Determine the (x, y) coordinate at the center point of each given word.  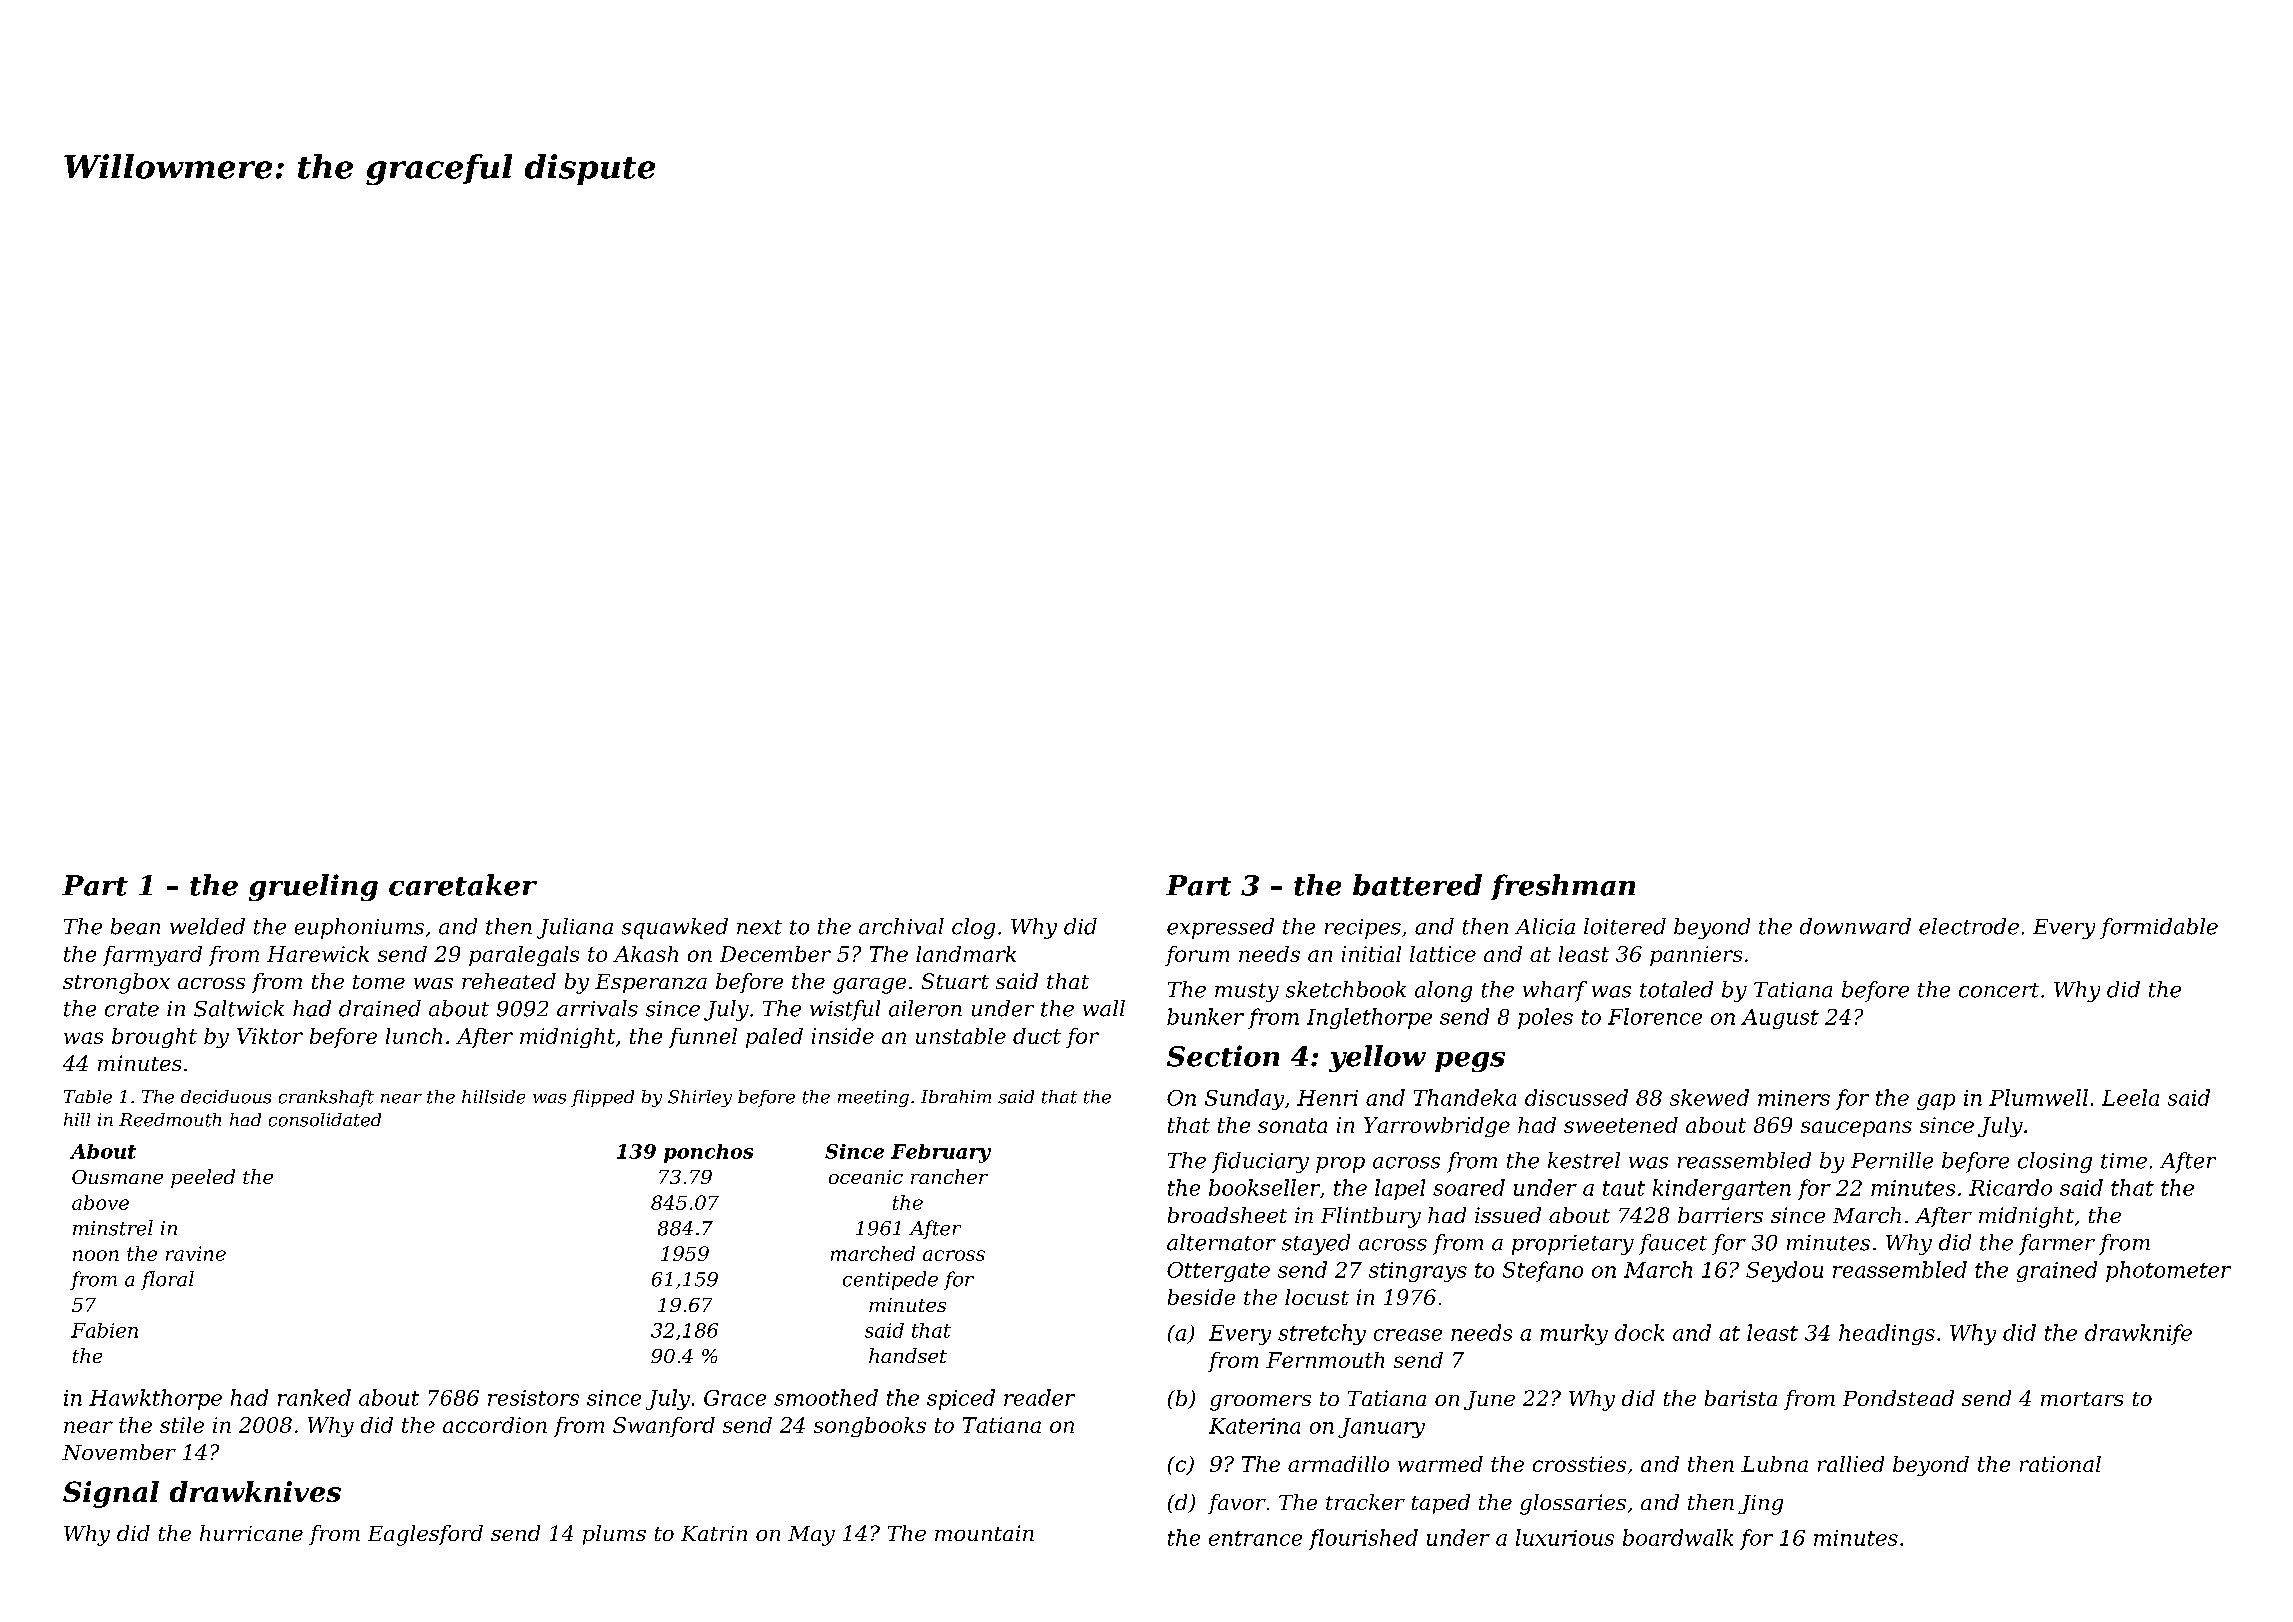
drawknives (255, 1491)
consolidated (325, 1120)
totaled (1676, 989)
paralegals (524, 956)
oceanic (866, 1177)
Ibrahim (956, 1096)
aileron (925, 1008)
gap (1936, 1102)
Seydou (1784, 1271)
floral (167, 1280)
